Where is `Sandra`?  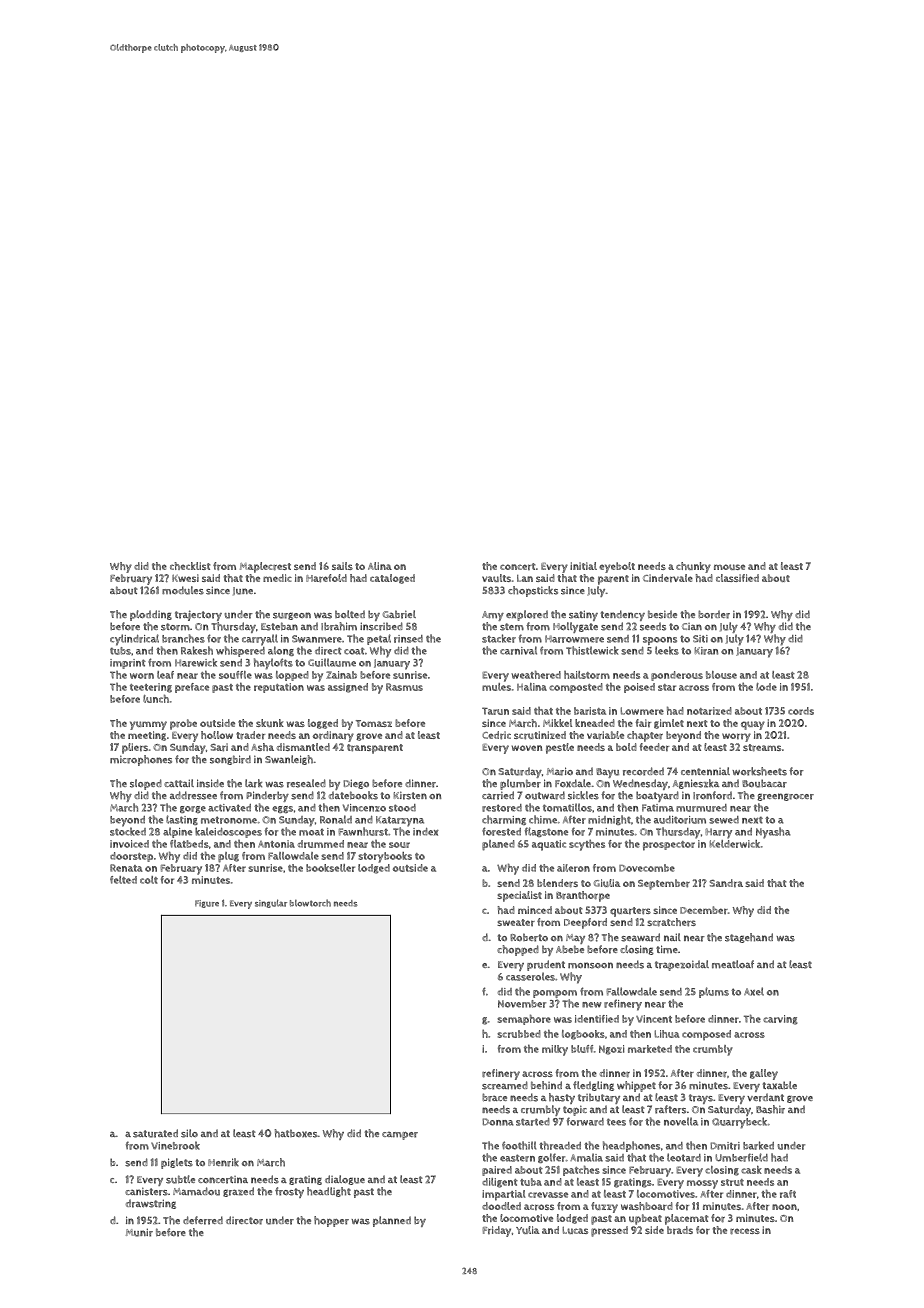
Sandra is located at coordinates (726, 883).
